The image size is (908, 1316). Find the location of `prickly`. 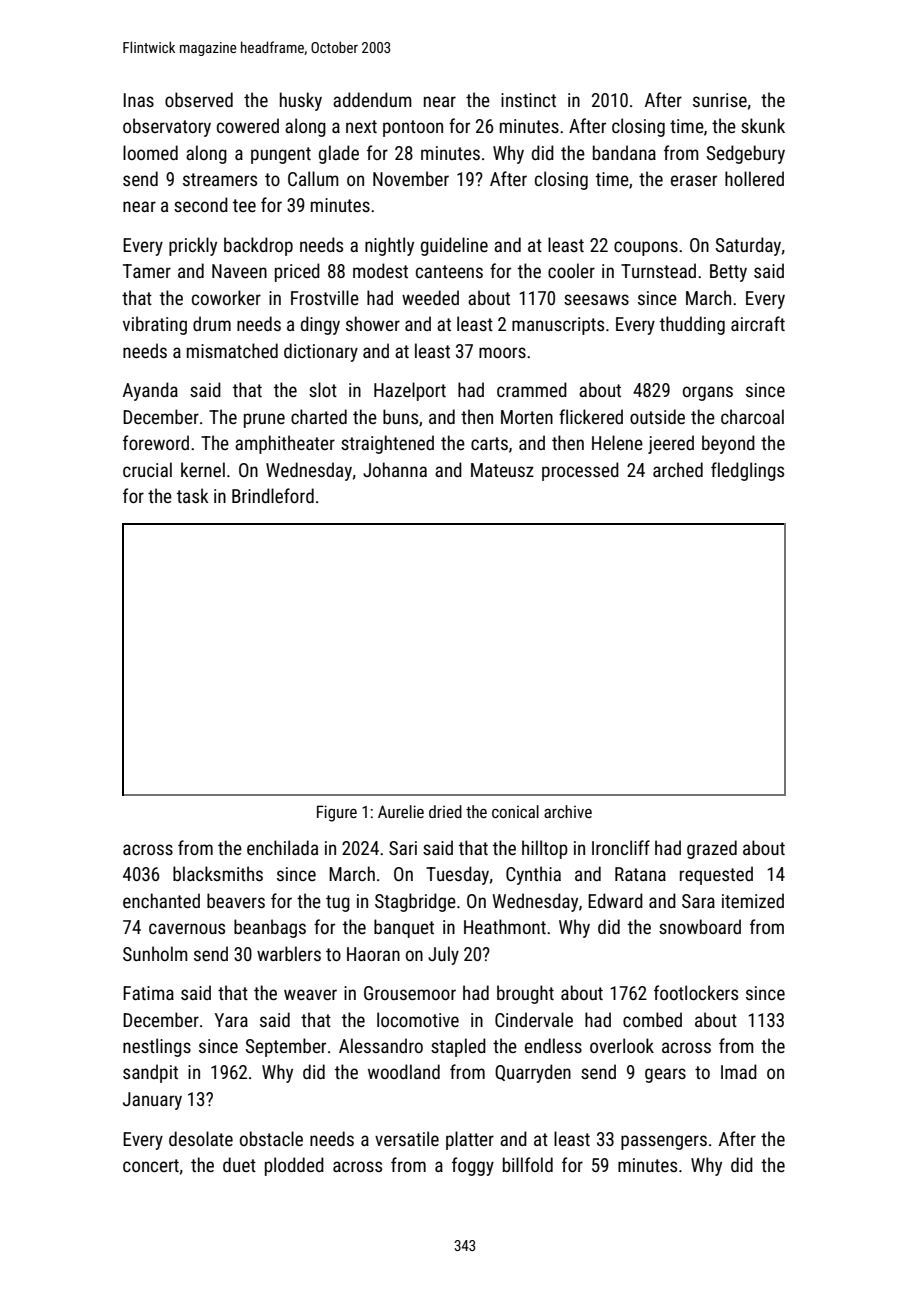

prickly is located at coordinates (193, 246).
